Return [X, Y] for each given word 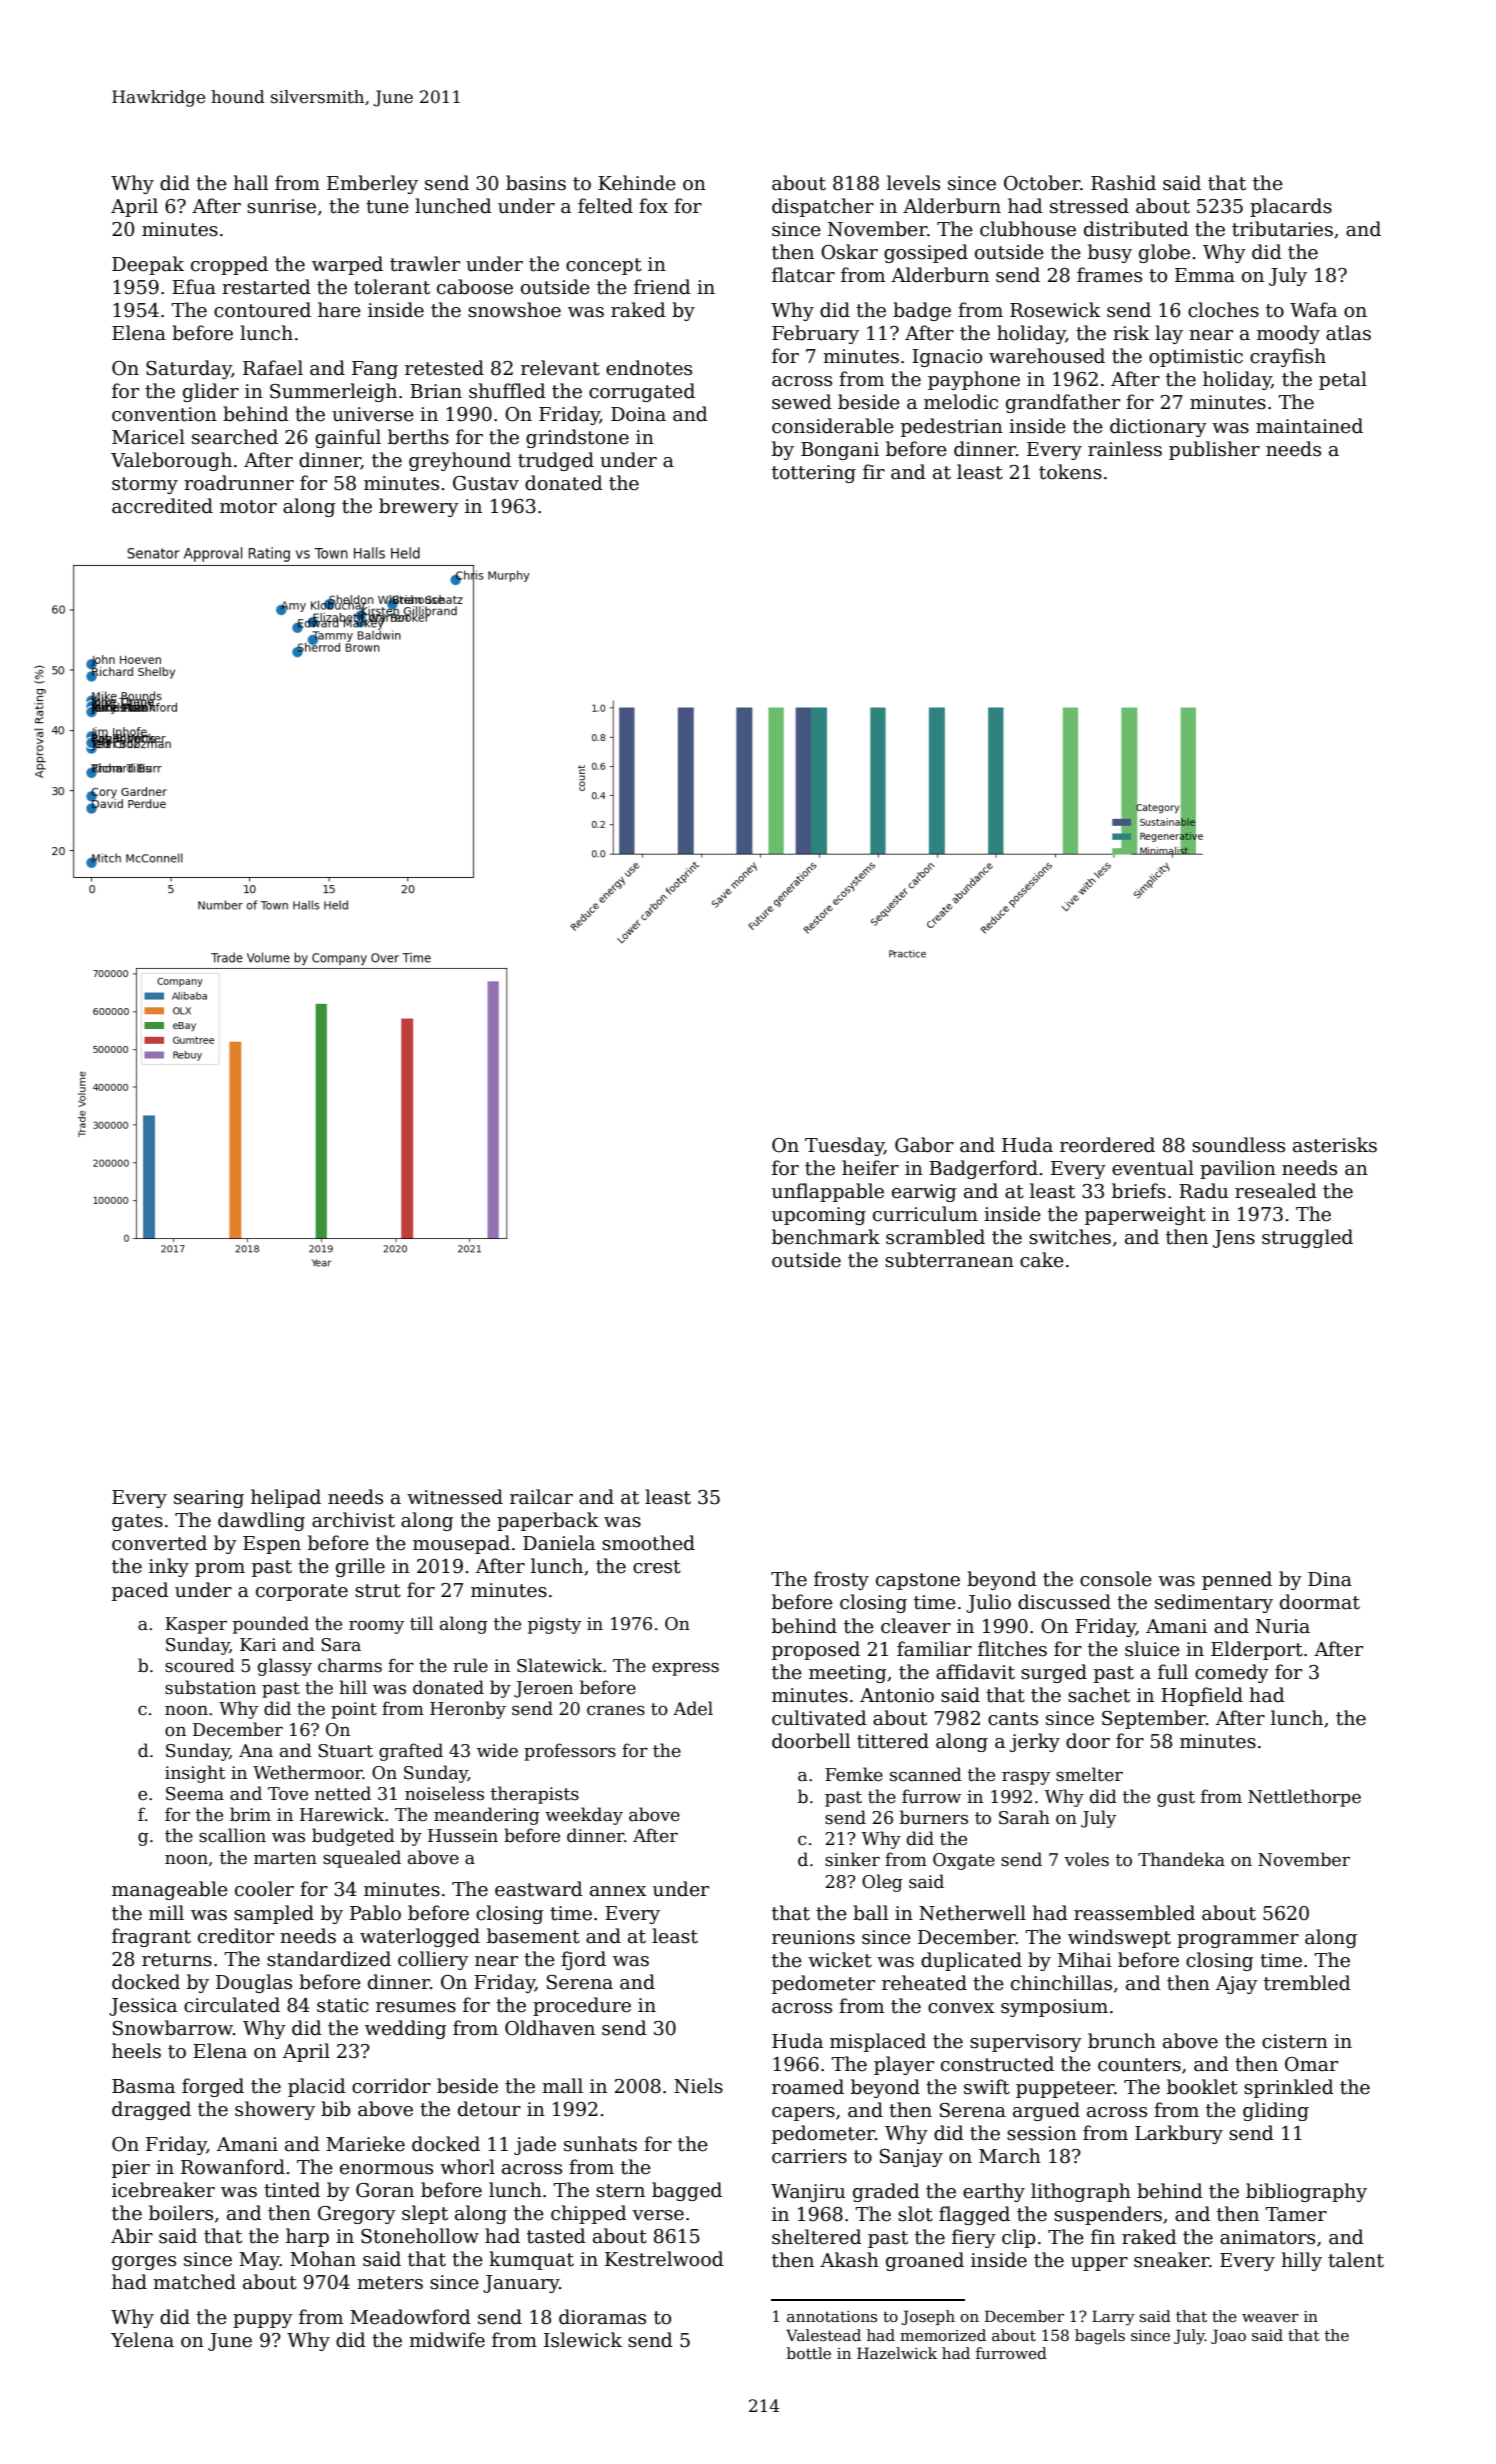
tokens [1070, 472]
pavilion [1238, 1169]
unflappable [828, 1192]
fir [874, 471]
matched [194, 2282]
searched [235, 437]
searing [209, 1499]
